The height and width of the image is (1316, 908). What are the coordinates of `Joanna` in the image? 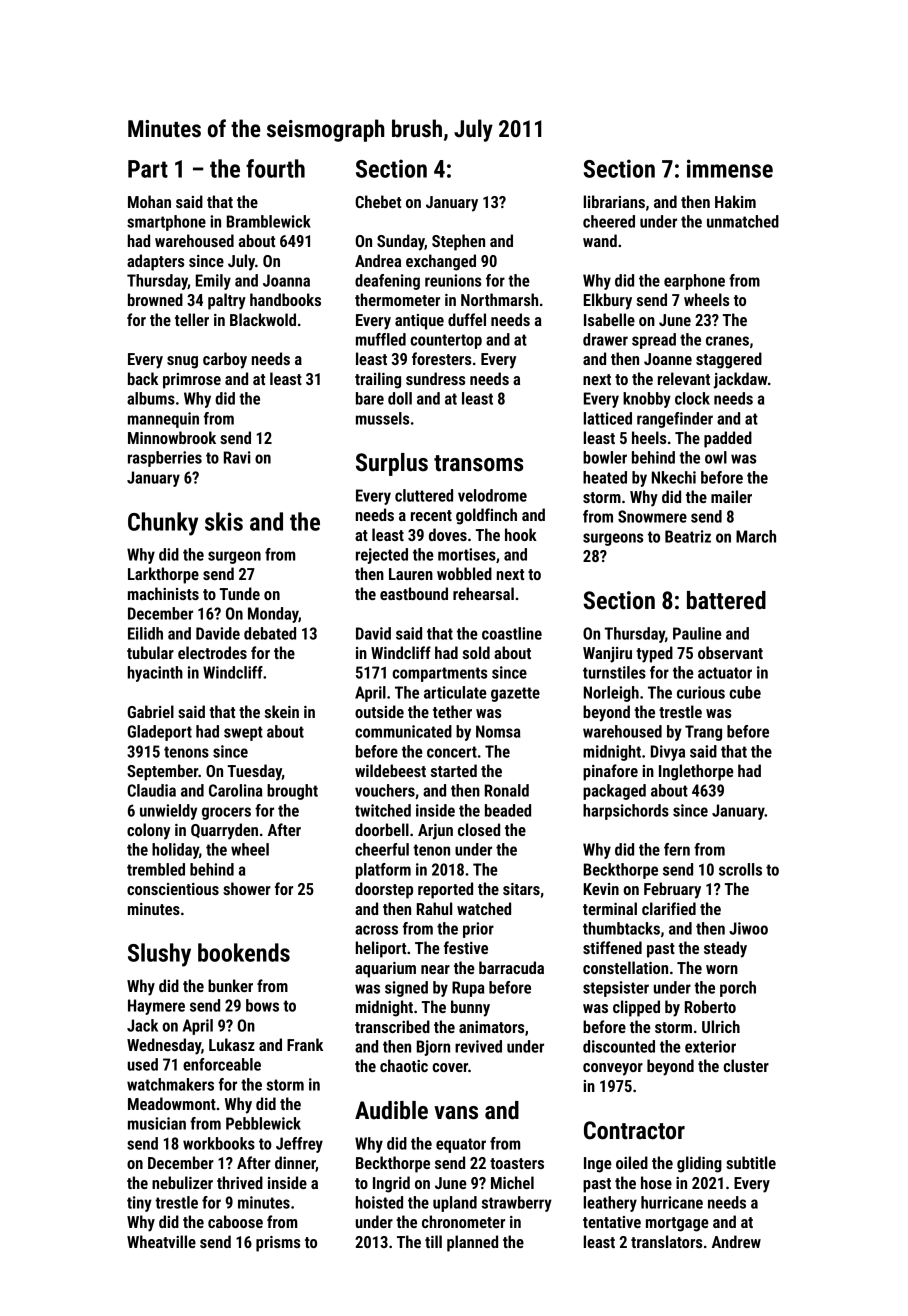 It's located at (286, 280).
